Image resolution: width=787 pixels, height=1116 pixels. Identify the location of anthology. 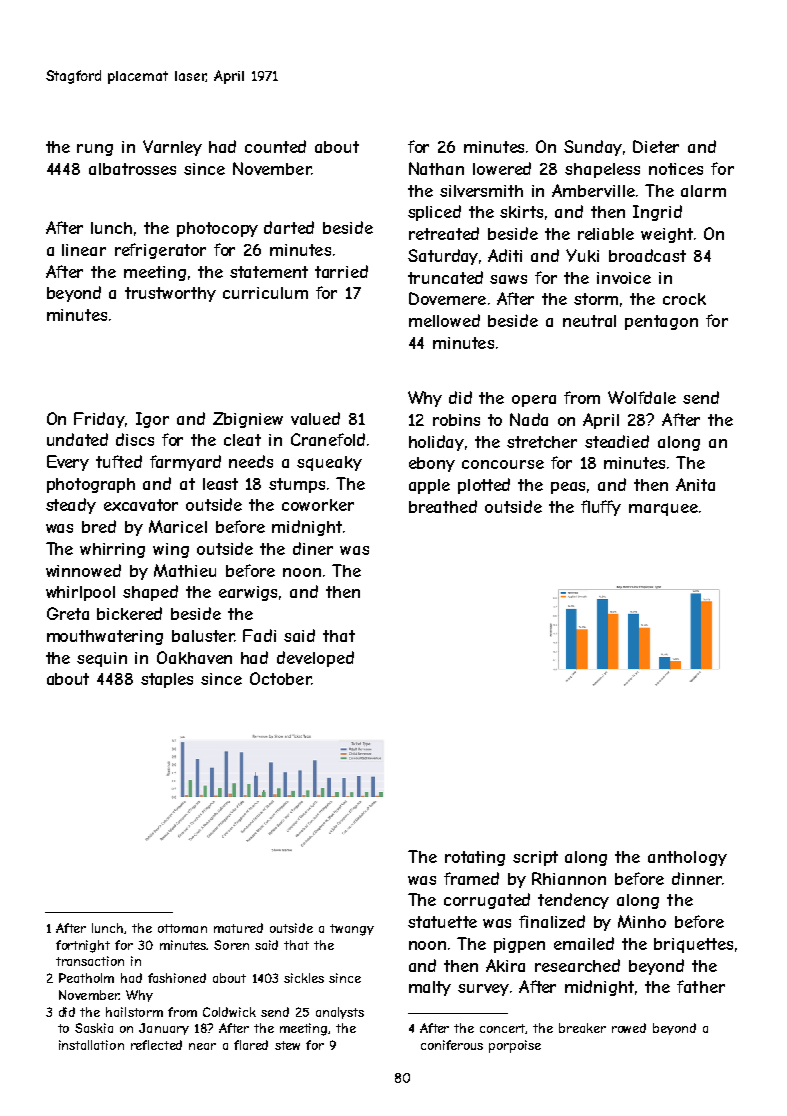
(687, 858).
